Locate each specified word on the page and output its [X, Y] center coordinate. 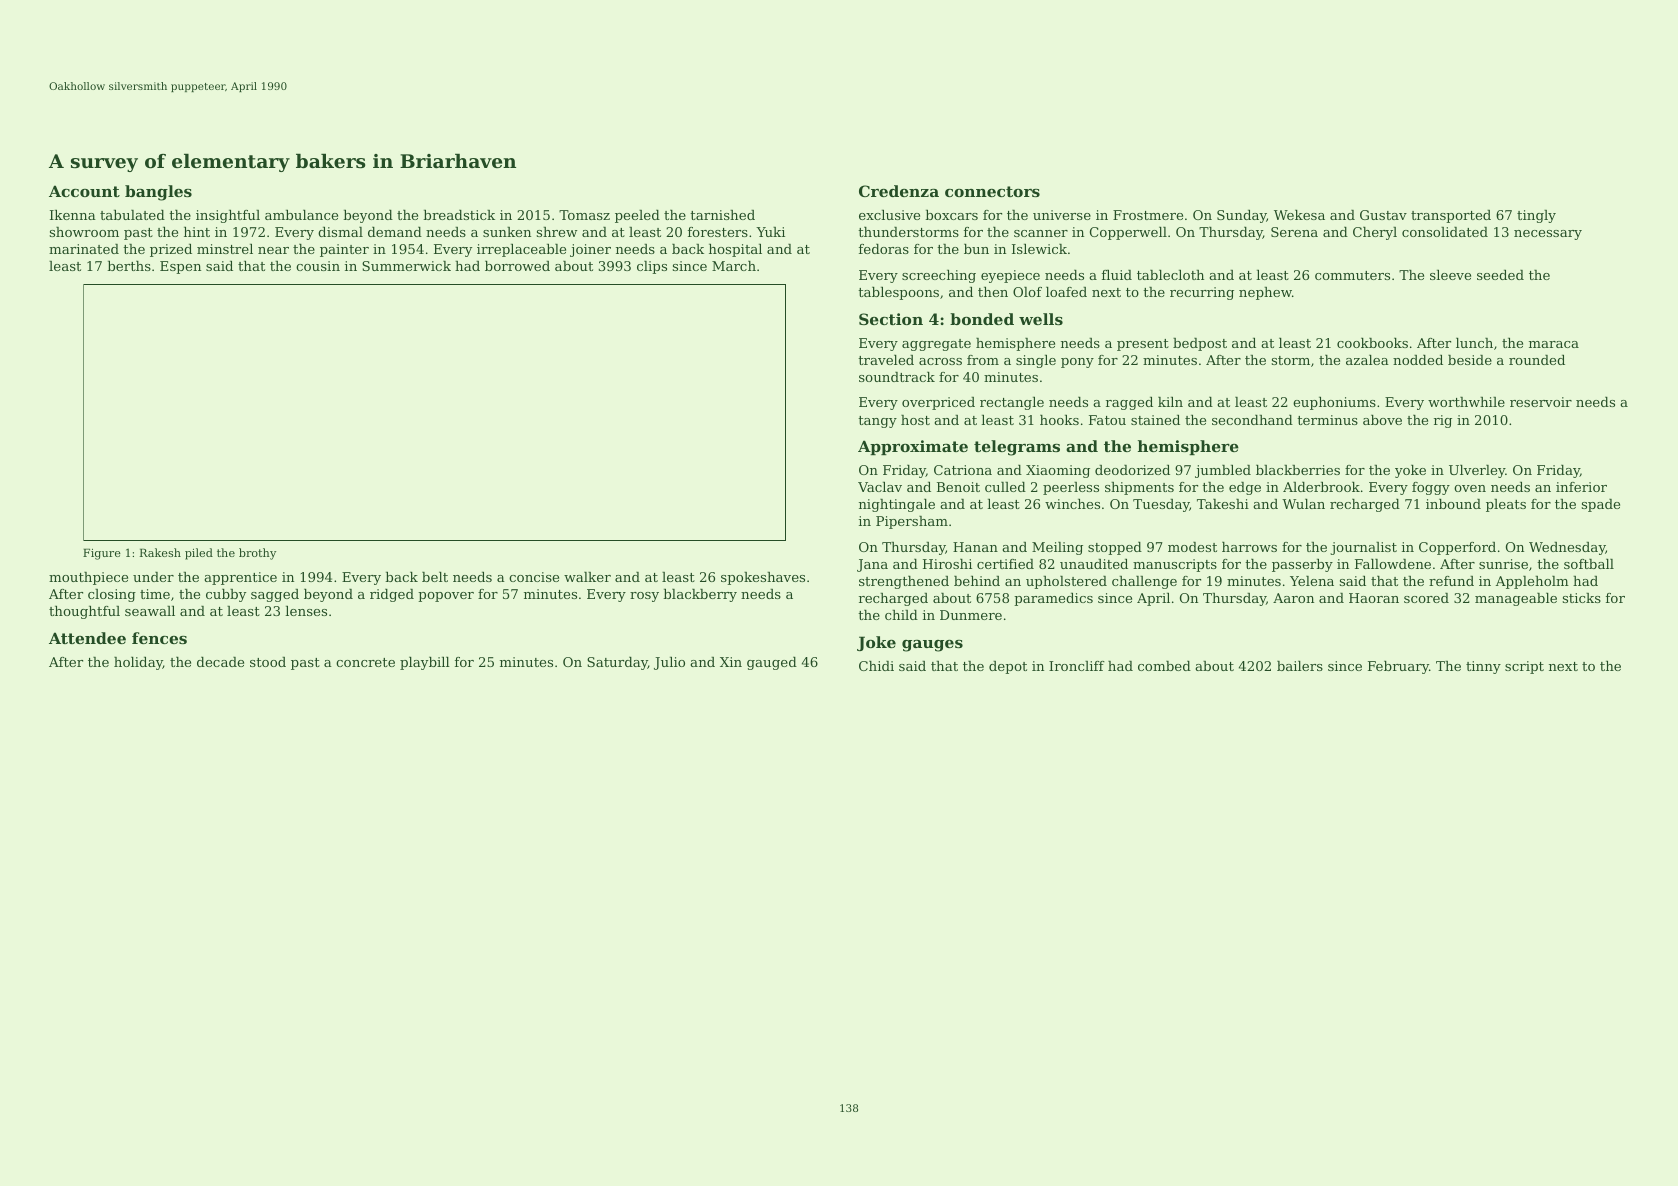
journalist [1363, 548]
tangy [877, 422]
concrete [365, 662]
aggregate [936, 345]
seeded [1500, 275]
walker [587, 577]
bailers [1300, 666]
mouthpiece [88, 578]
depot [1008, 667]
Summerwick [406, 266]
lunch [1474, 343]
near [273, 250]
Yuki [770, 232]
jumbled [1223, 471]
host [915, 420]
